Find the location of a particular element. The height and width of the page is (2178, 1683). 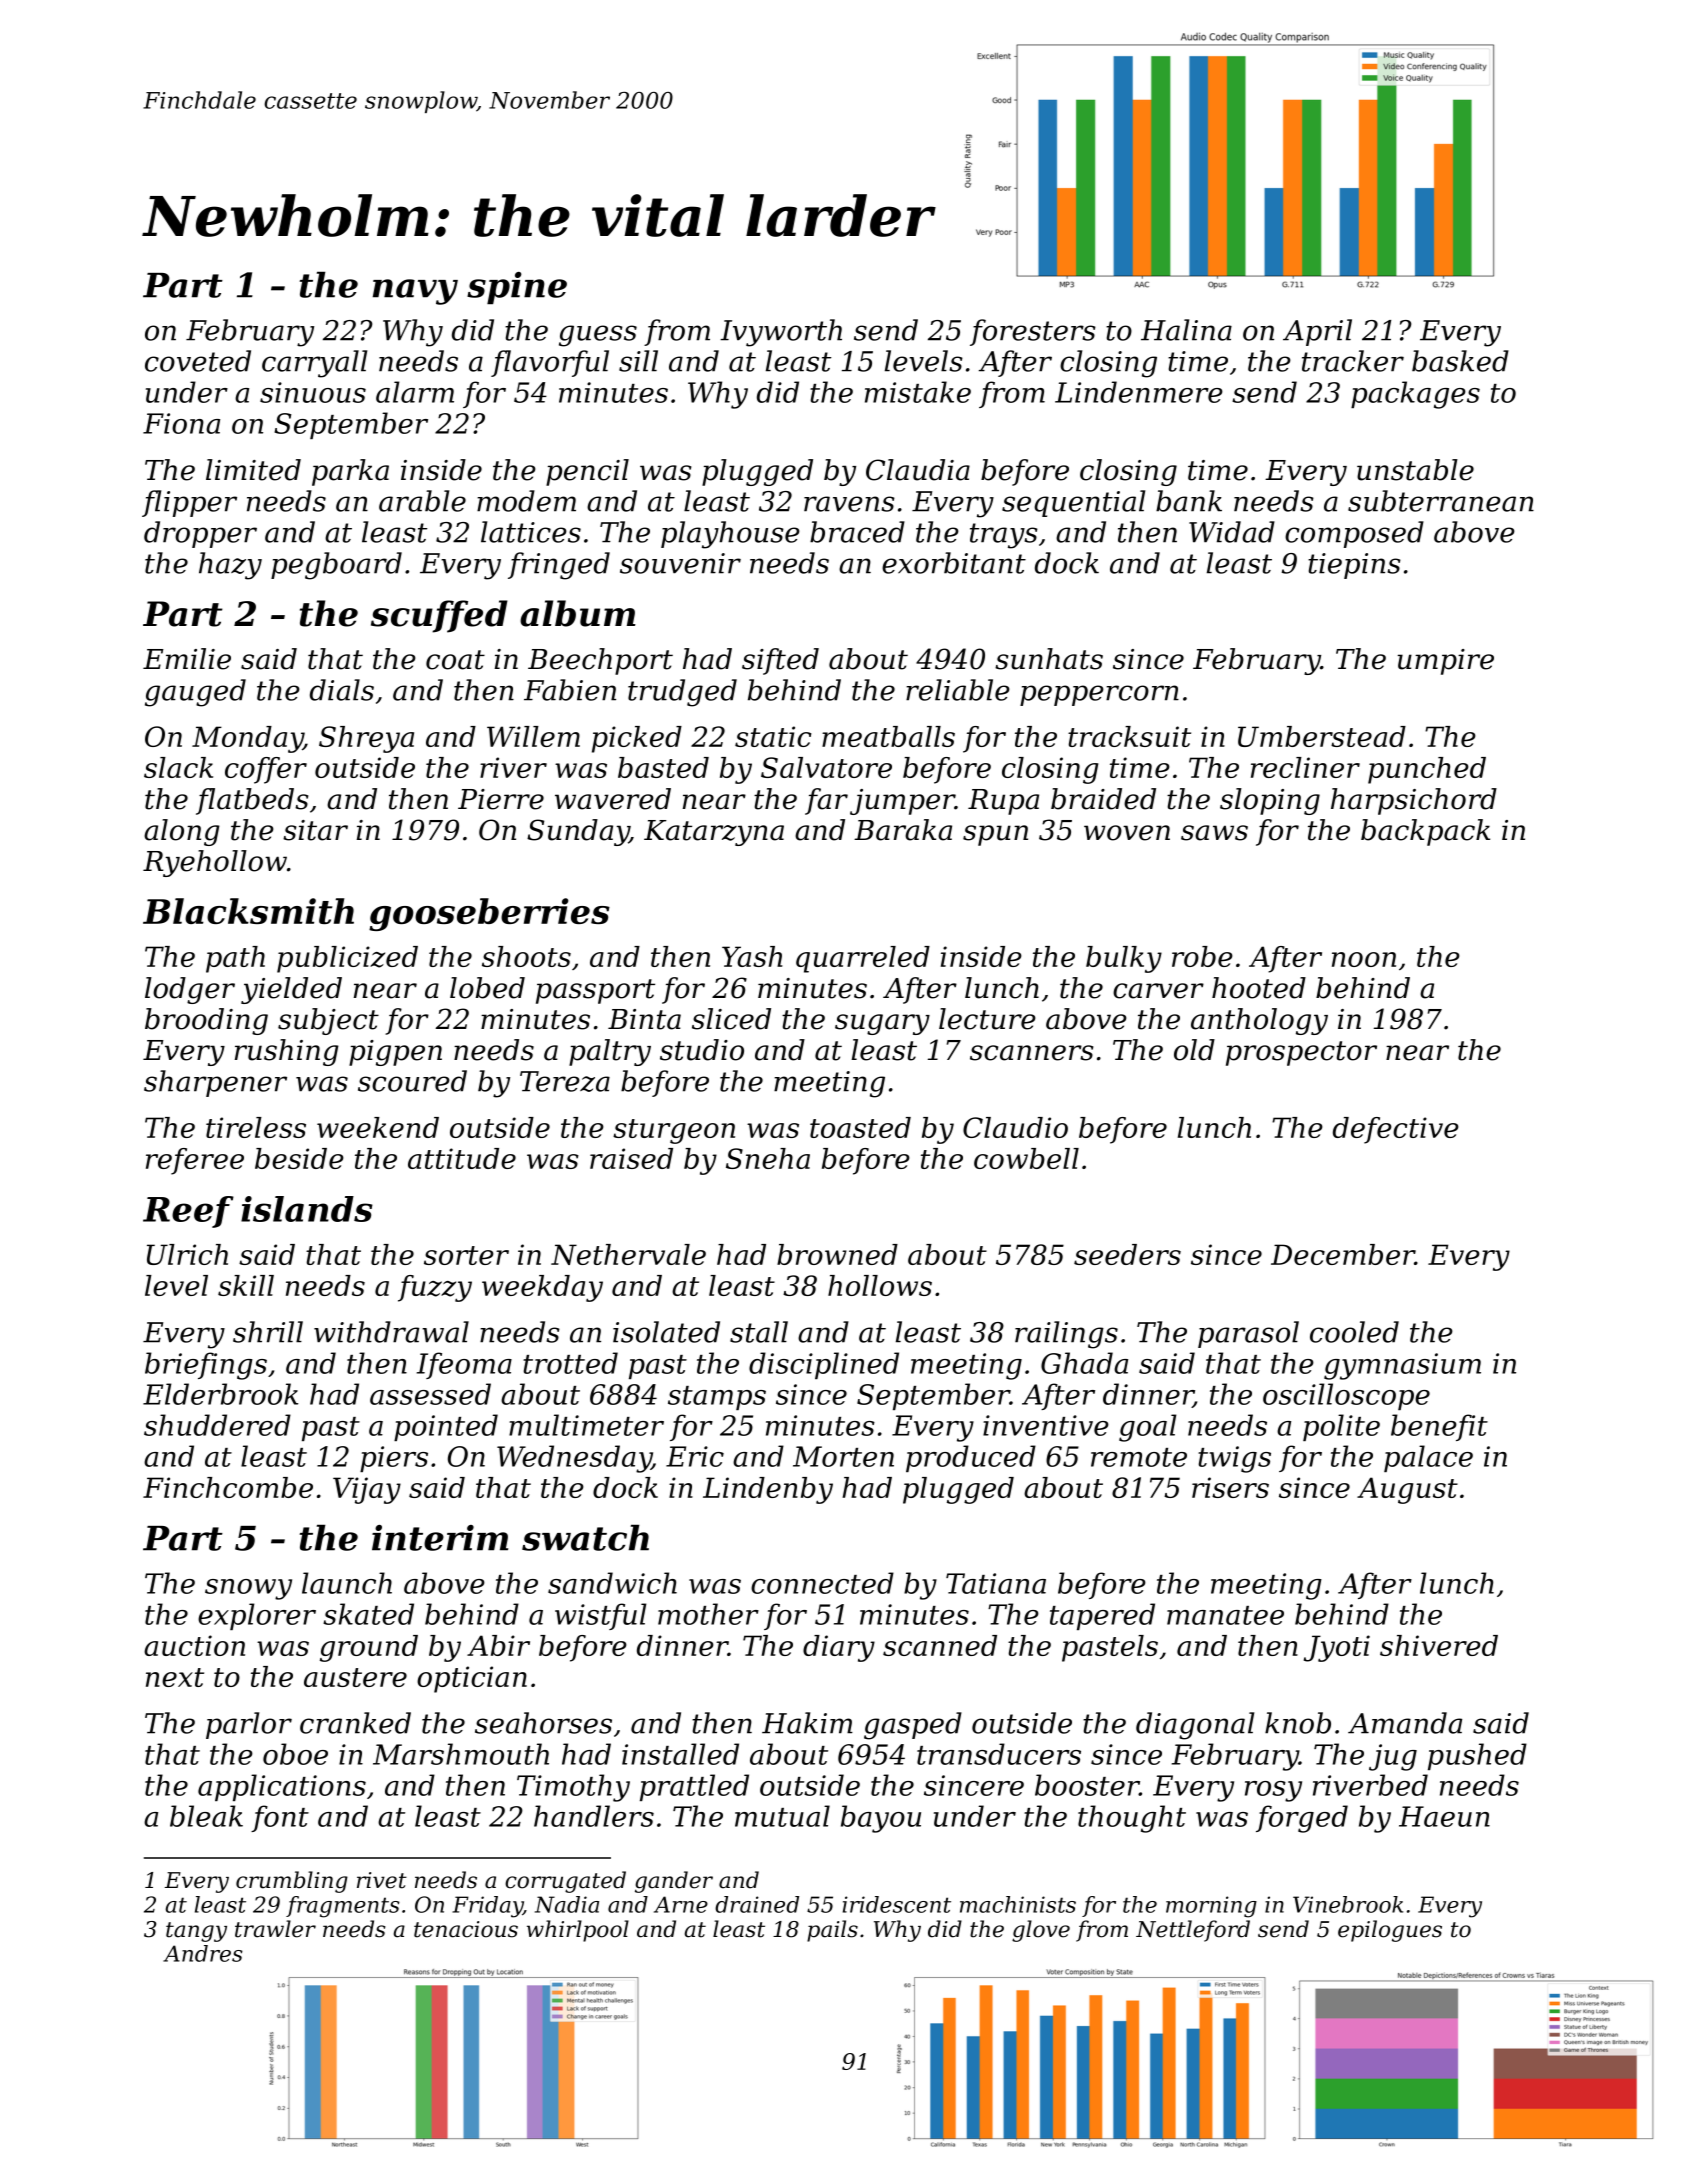

shivered is located at coordinates (1439, 1645).
